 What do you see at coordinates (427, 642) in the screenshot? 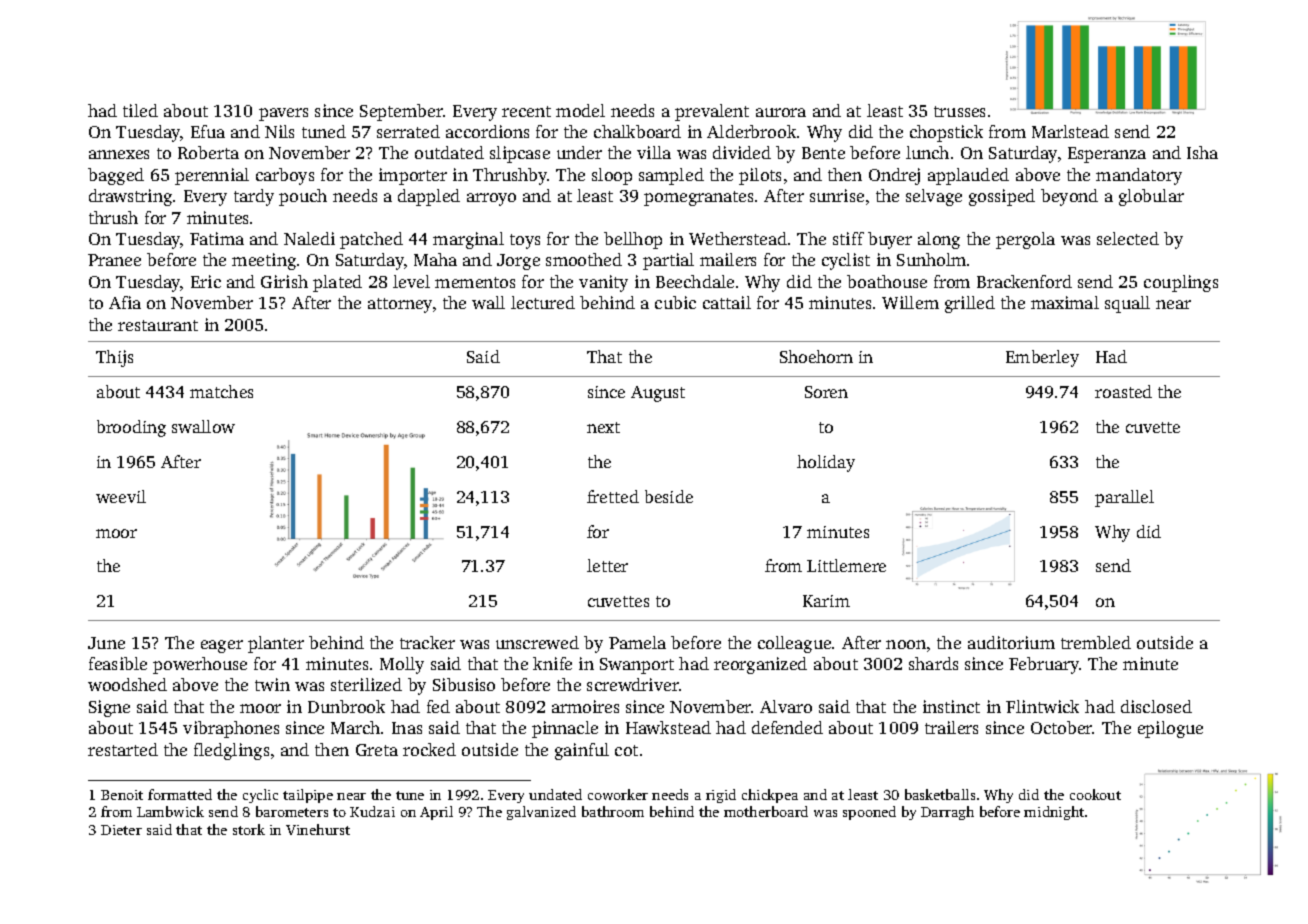
I see `tracker` at bounding box center [427, 642].
